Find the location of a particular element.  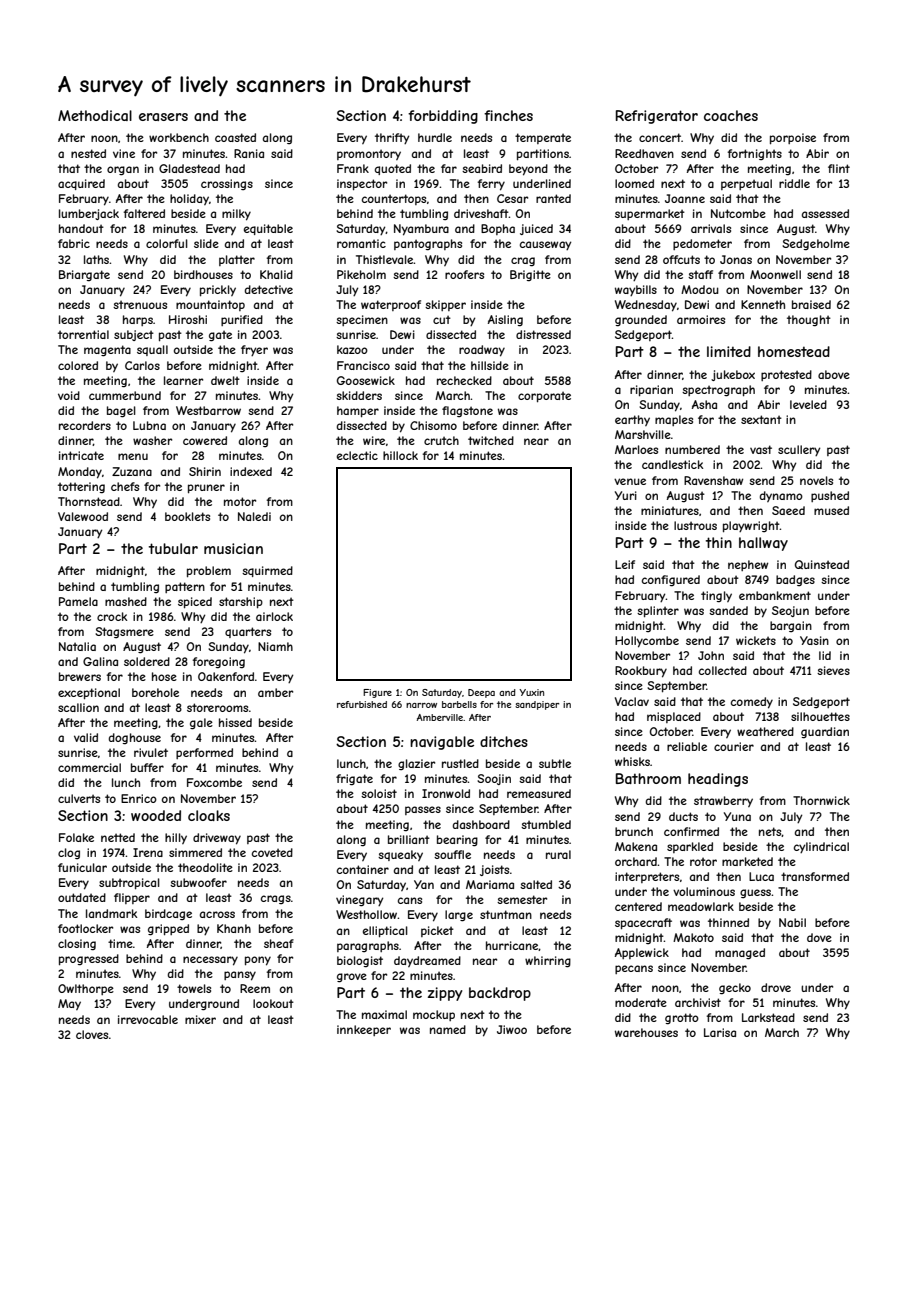

supermarket is located at coordinates (650, 214).
